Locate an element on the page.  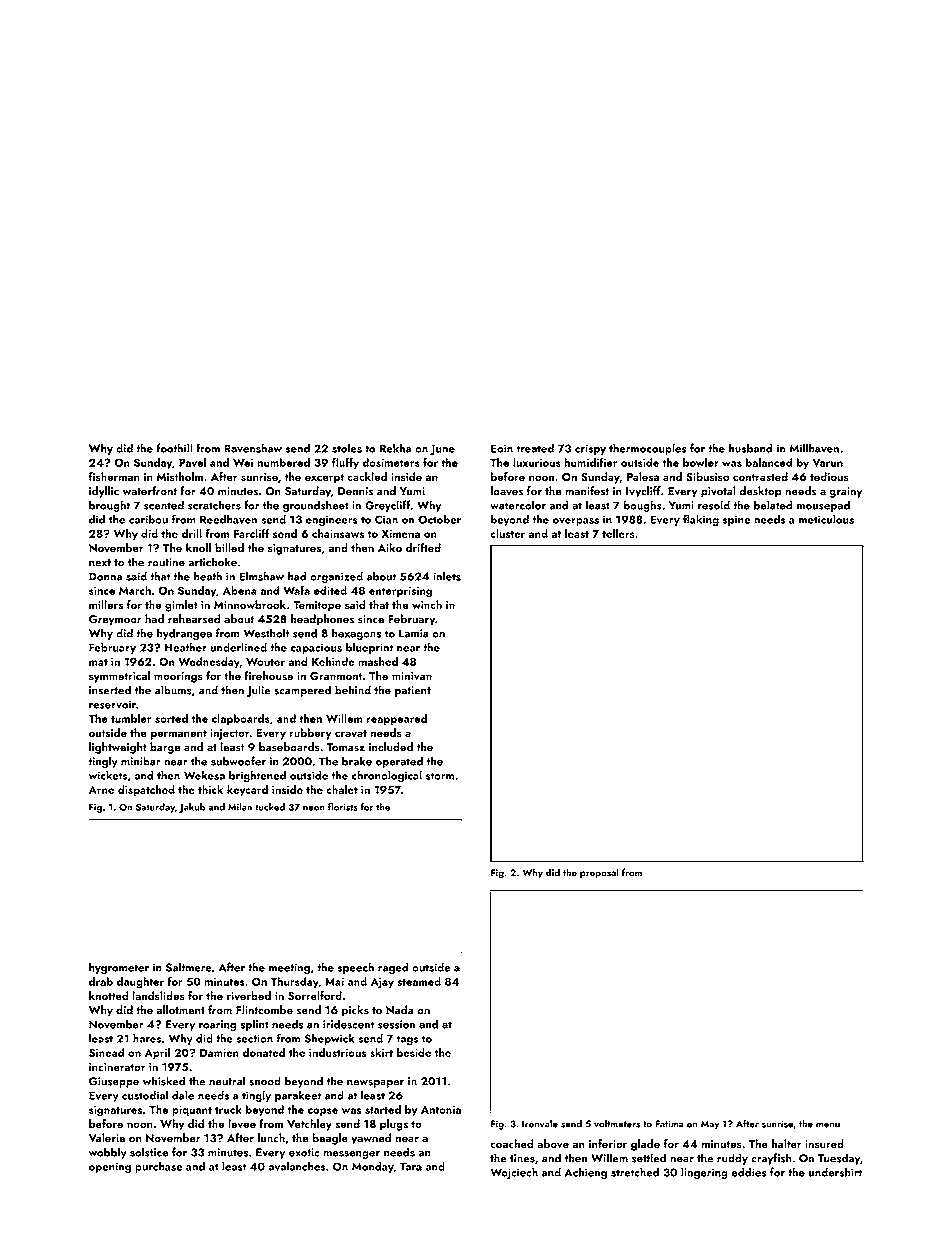
storm is located at coordinates (440, 776).
